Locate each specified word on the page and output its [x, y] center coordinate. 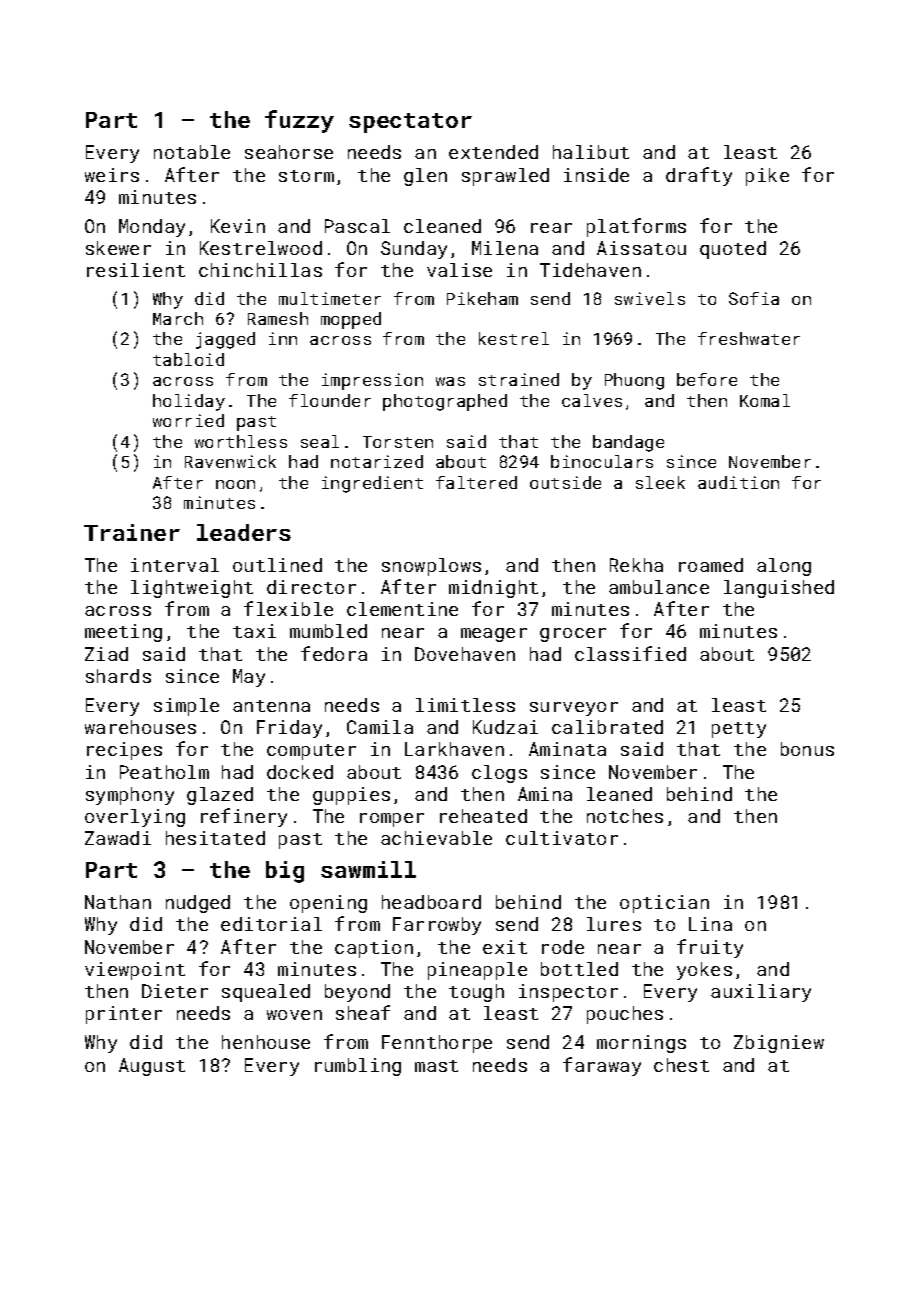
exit [505, 947]
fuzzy [299, 121]
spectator [410, 123]
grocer [573, 635]
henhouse [266, 1042]
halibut [591, 152]
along [784, 567]
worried [188, 420]
